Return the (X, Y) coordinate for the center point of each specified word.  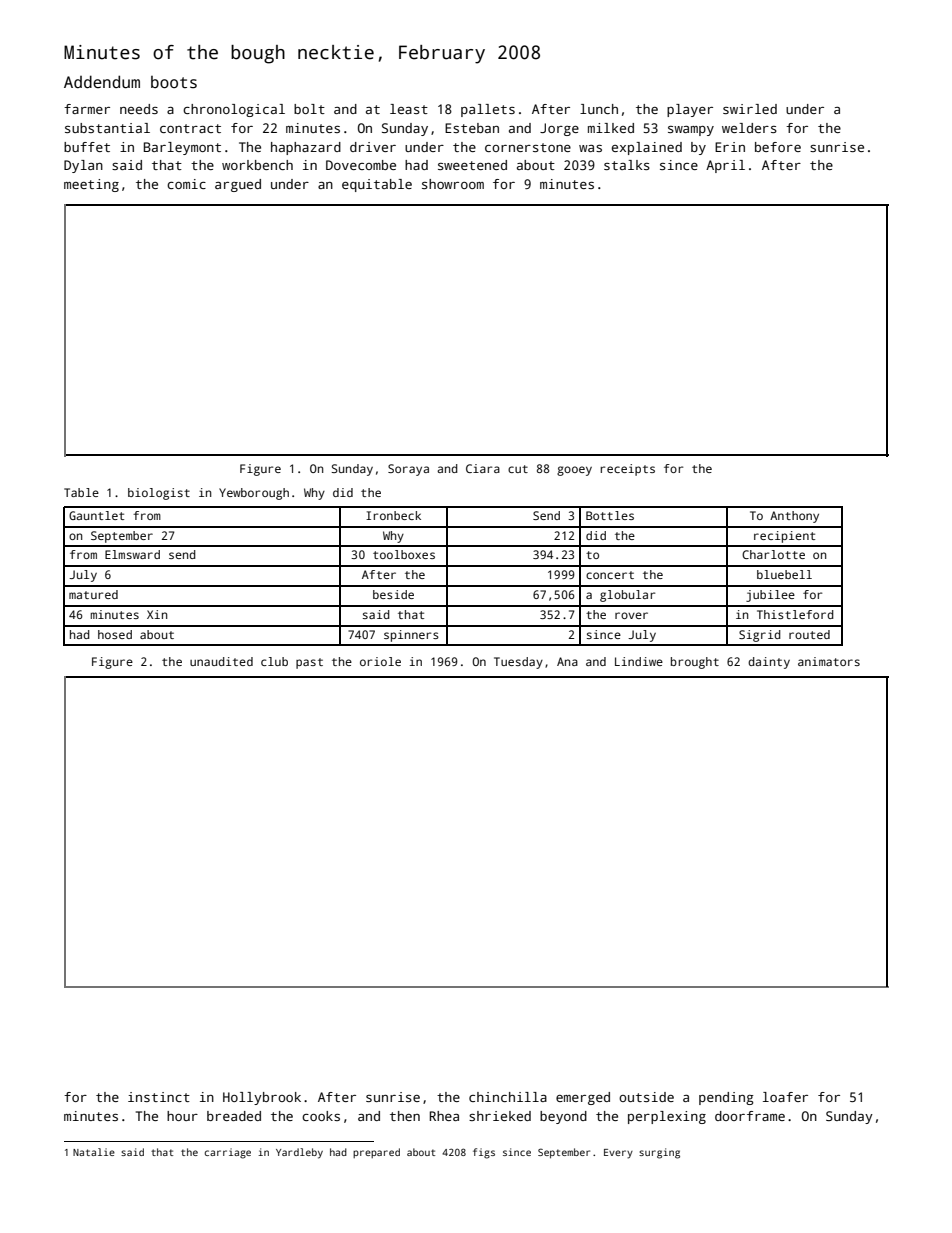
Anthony (794, 517)
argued (238, 185)
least (409, 109)
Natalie (94, 1152)
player (690, 110)
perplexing (667, 1117)
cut (518, 469)
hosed (115, 634)
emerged (583, 1098)
